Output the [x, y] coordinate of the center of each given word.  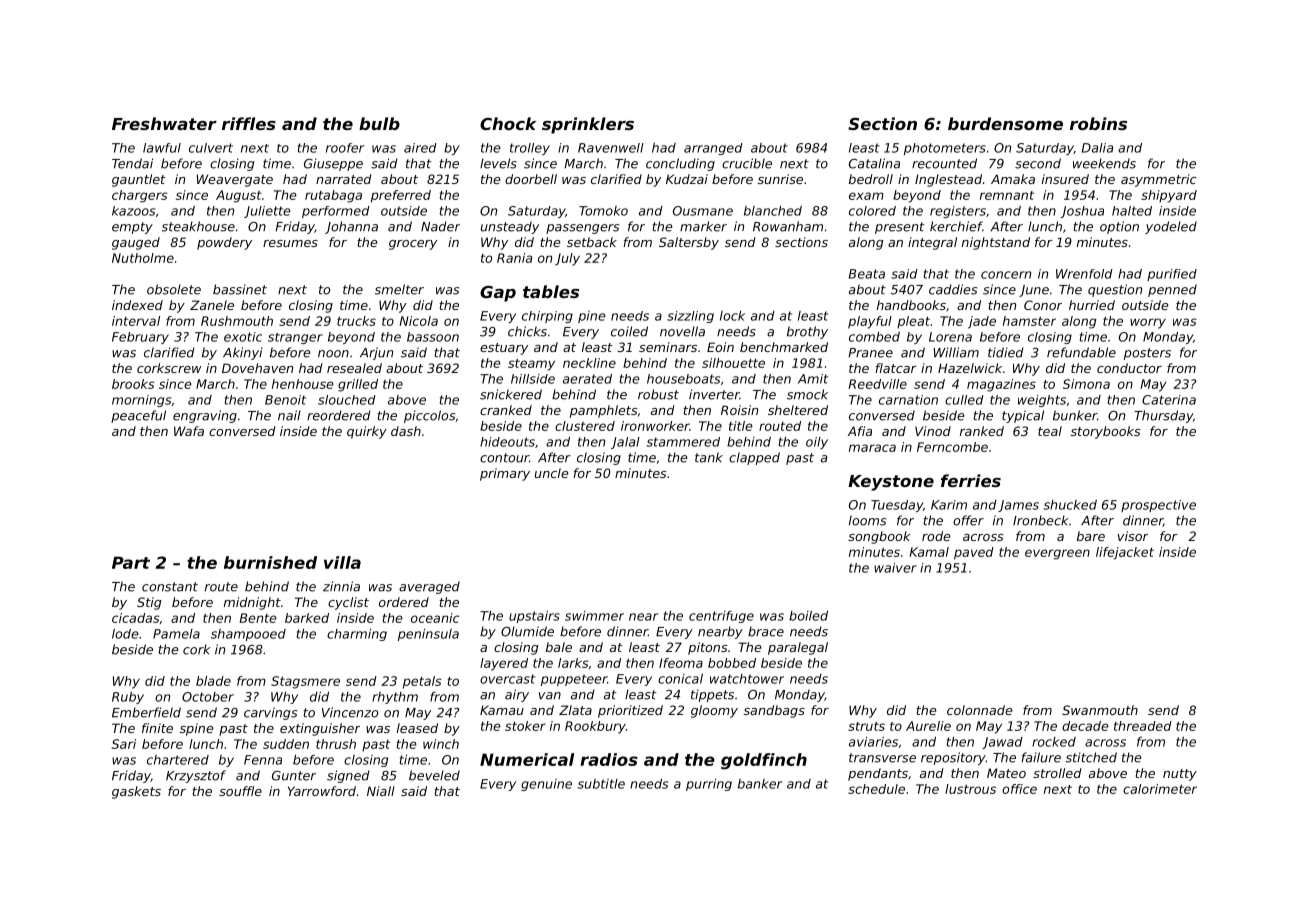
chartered [178, 760]
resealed [354, 368]
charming [357, 635]
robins [1098, 123]
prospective [1158, 506]
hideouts [507, 442]
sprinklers [588, 125]
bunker [1075, 415]
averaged [429, 587]
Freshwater [164, 123]
